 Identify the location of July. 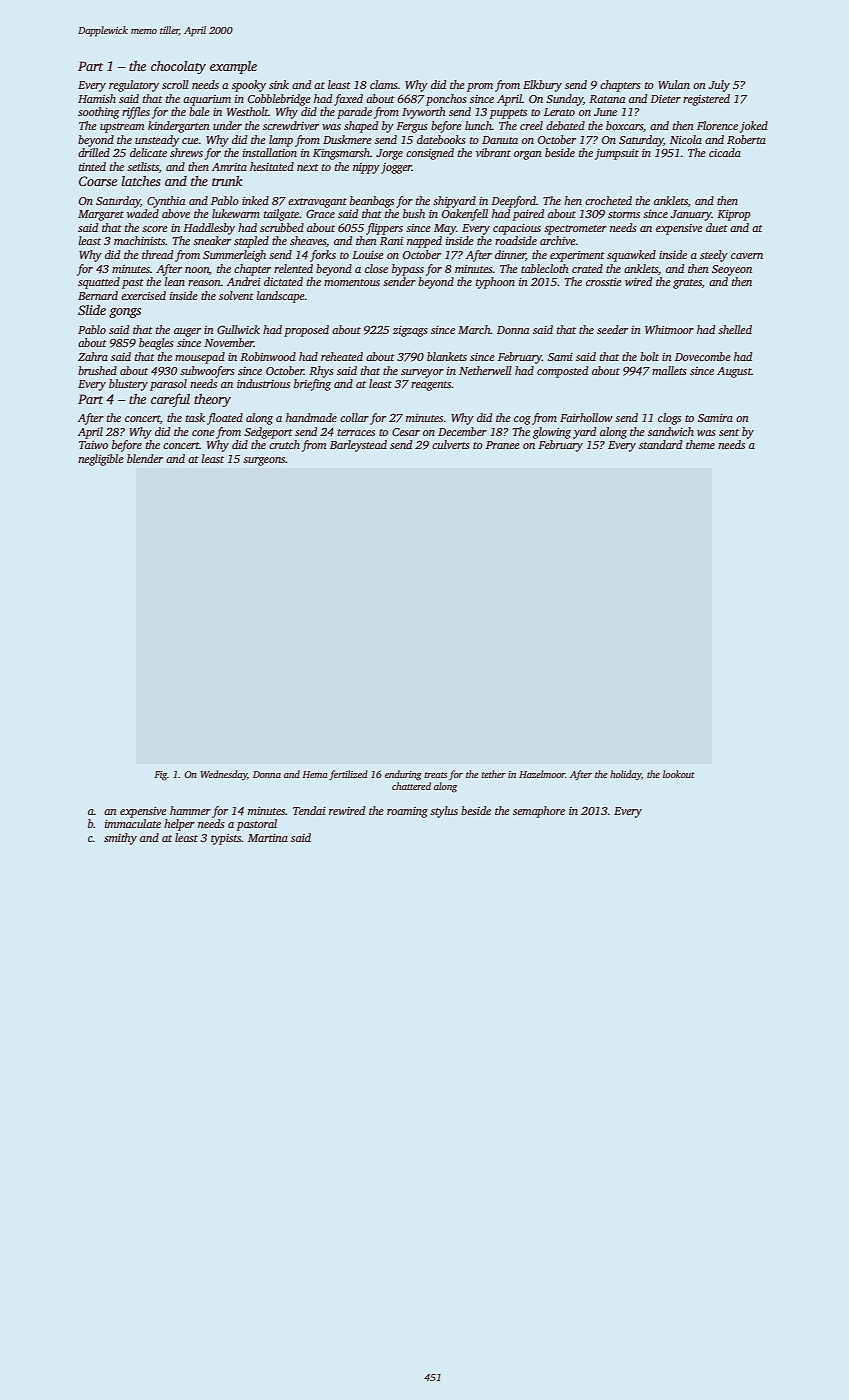
(719, 86).
